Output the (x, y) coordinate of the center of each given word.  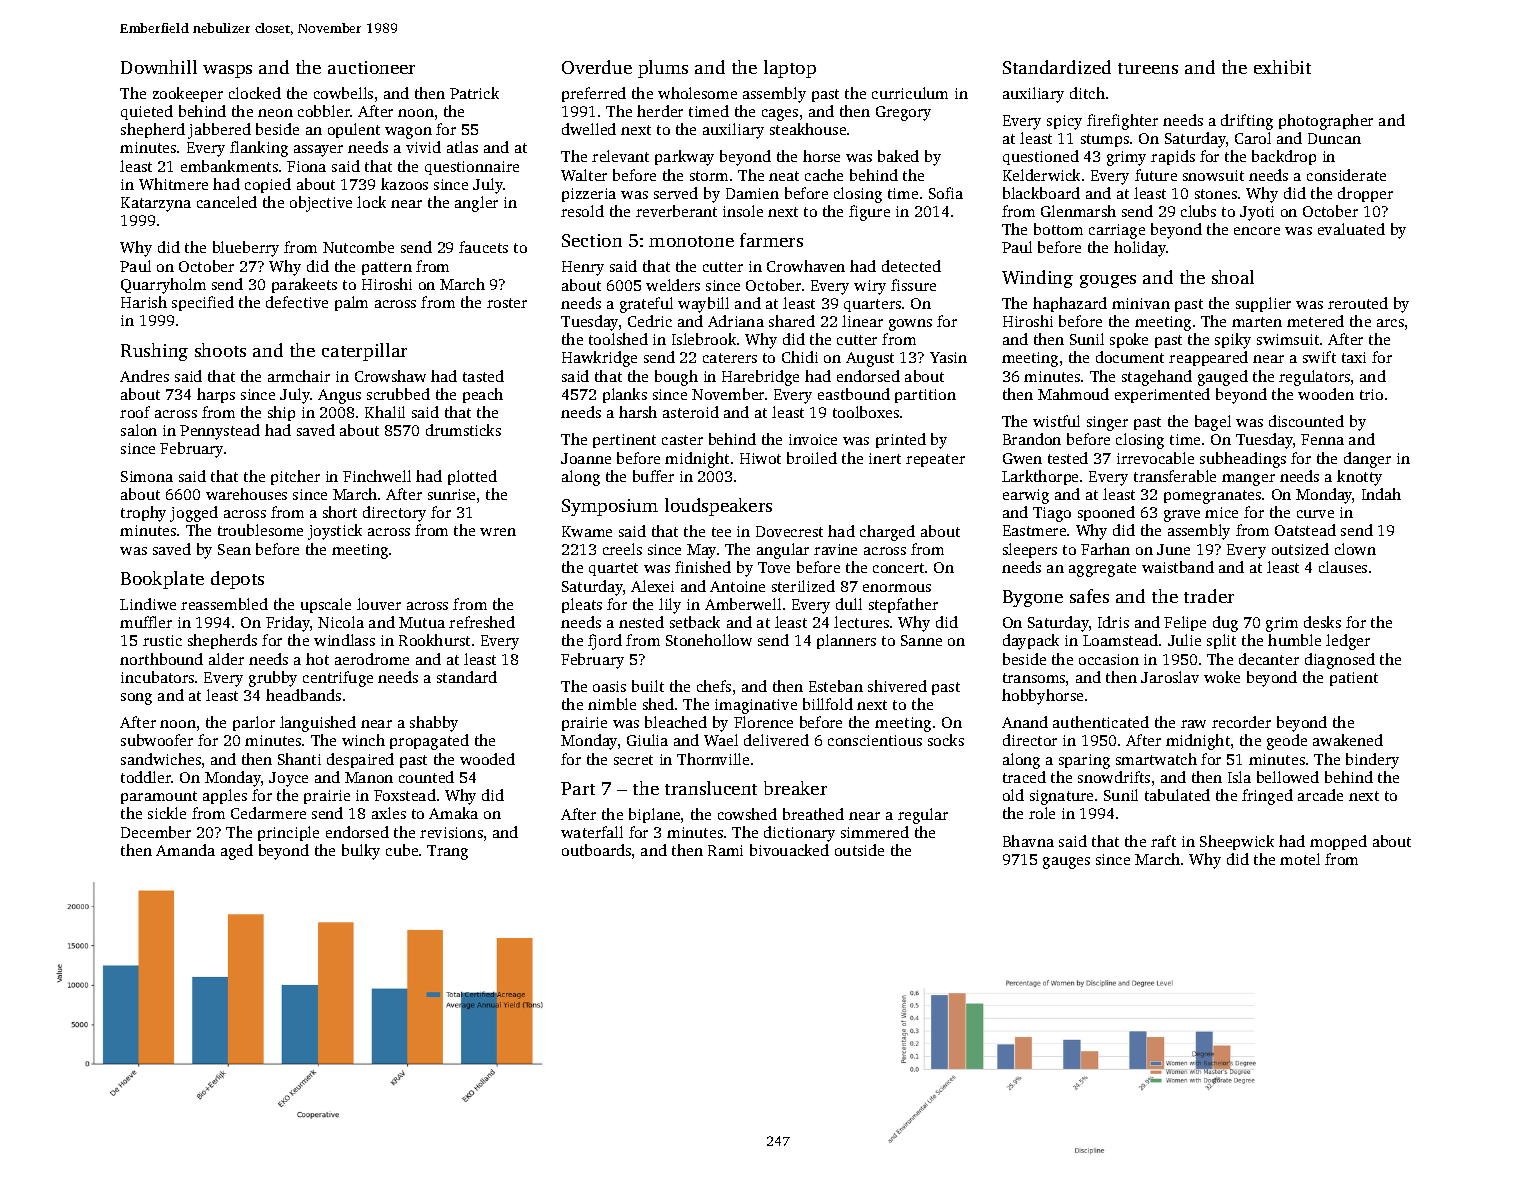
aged (237, 852)
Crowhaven (806, 266)
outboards (596, 850)
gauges (1066, 863)
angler (476, 204)
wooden (1326, 394)
